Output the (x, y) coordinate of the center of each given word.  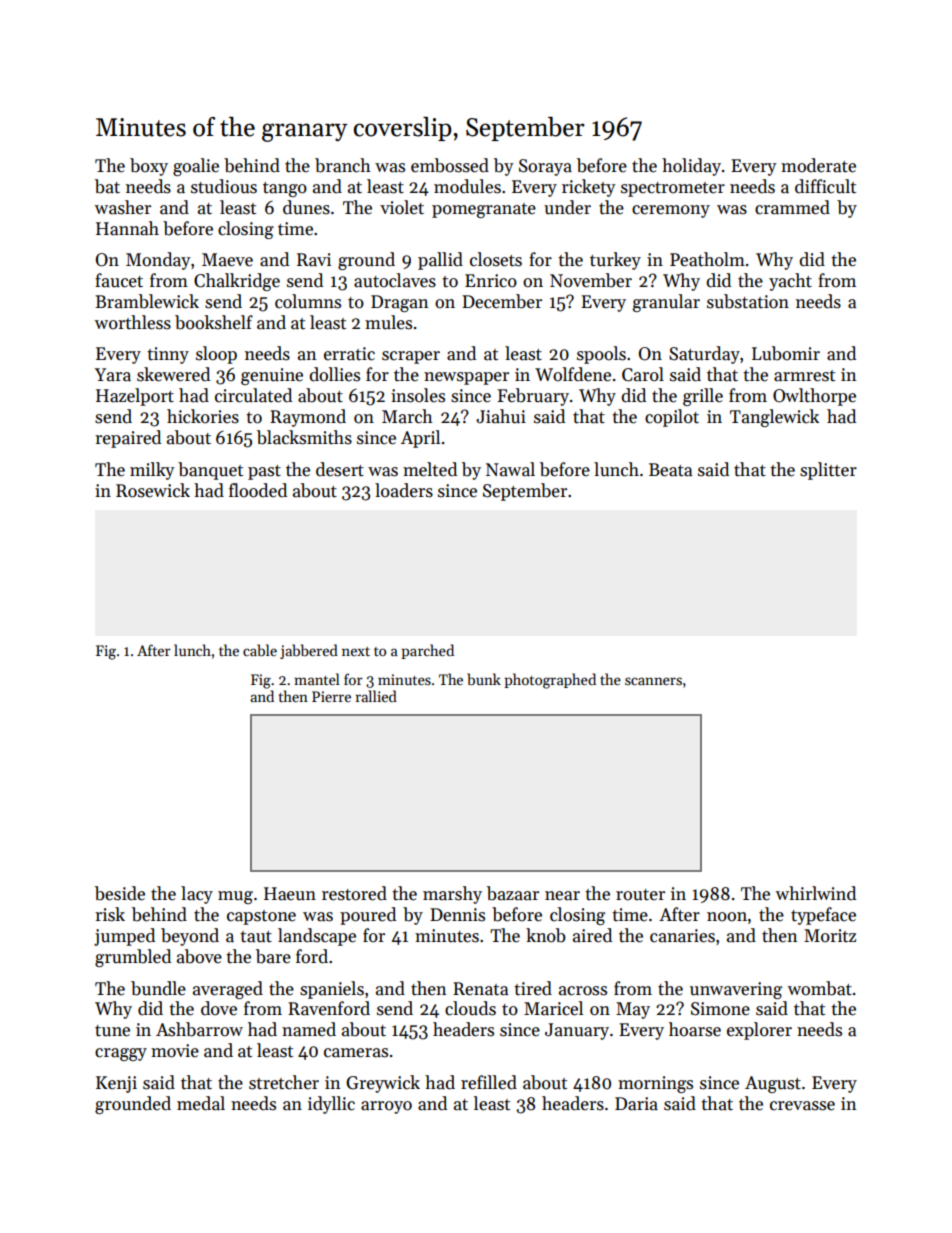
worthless (132, 322)
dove (219, 1008)
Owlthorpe (814, 397)
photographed (550, 681)
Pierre (331, 696)
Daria (636, 1104)
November (591, 280)
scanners (653, 681)
